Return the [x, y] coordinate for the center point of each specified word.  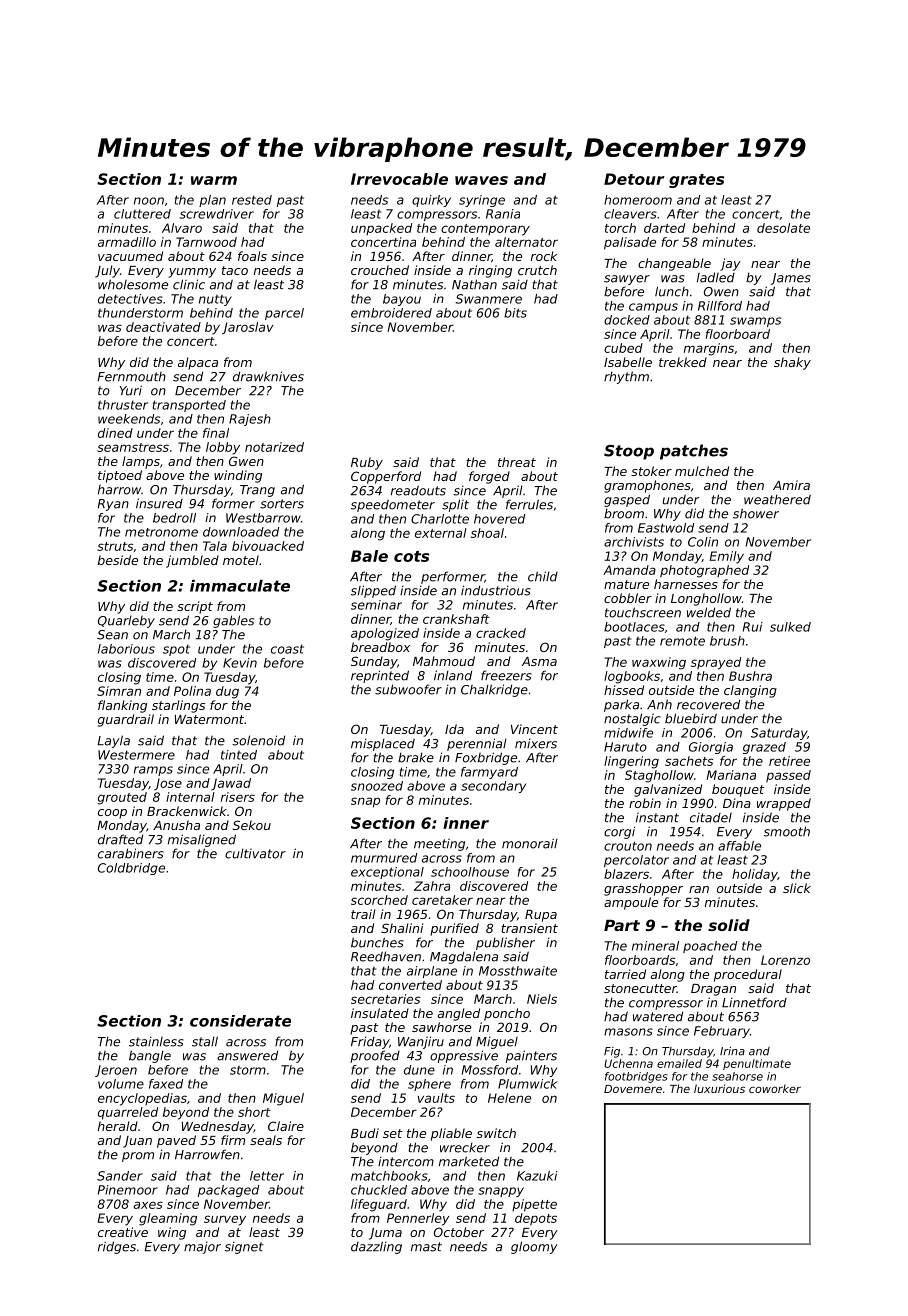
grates [696, 181]
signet [244, 1248]
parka [621, 705]
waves [481, 180]
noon [149, 201]
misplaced [383, 744]
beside [118, 560]
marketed [469, 1161]
